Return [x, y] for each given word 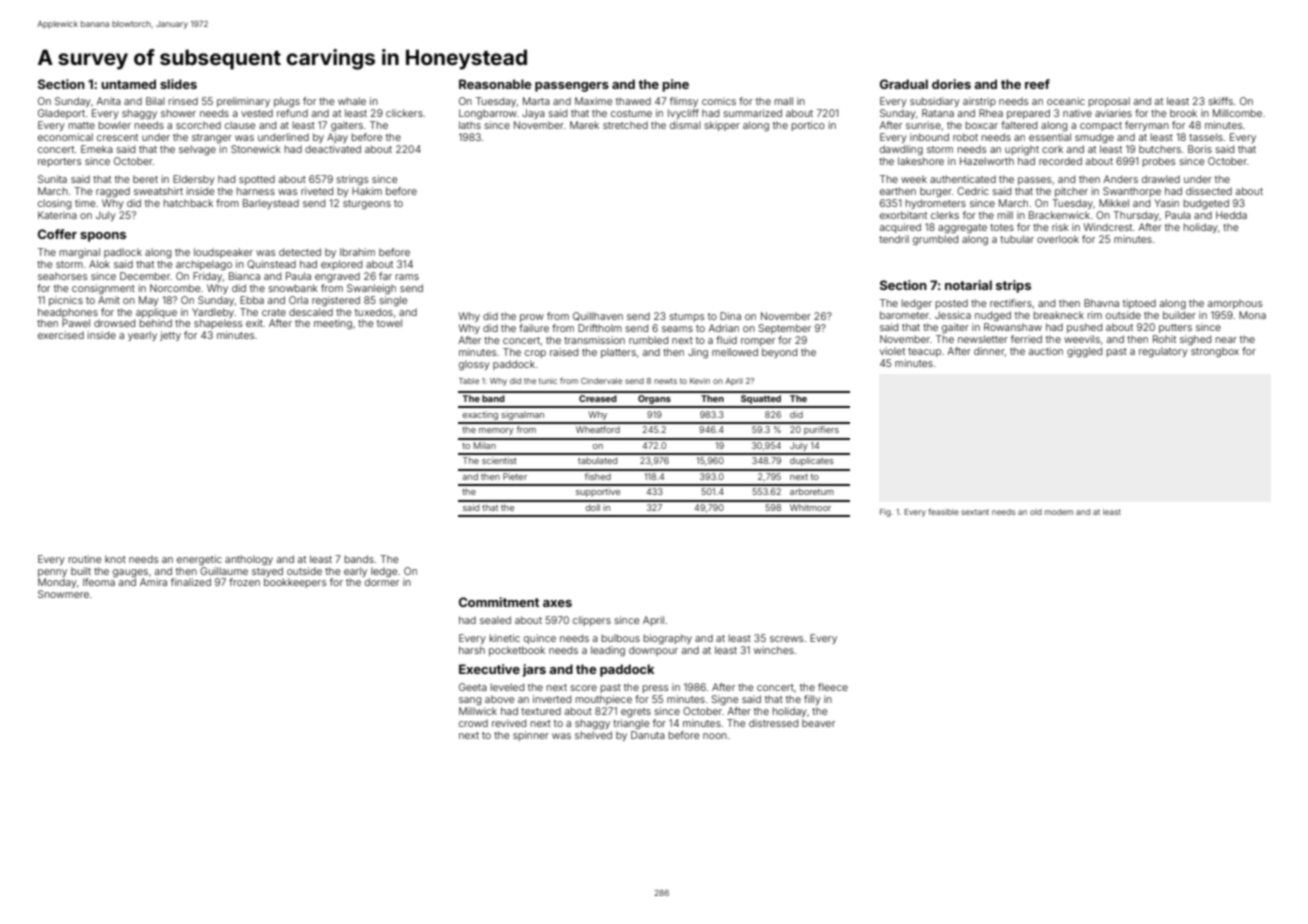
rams [407, 277]
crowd [473, 723]
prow [532, 318]
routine [85, 559]
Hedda [1231, 215]
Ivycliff [683, 114]
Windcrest [1108, 227]
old [1036, 512]
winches [774, 650]
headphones [68, 313]
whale [352, 101]
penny [52, 573]
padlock [123, 253]
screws [786, 639]
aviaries [1113, 113]
